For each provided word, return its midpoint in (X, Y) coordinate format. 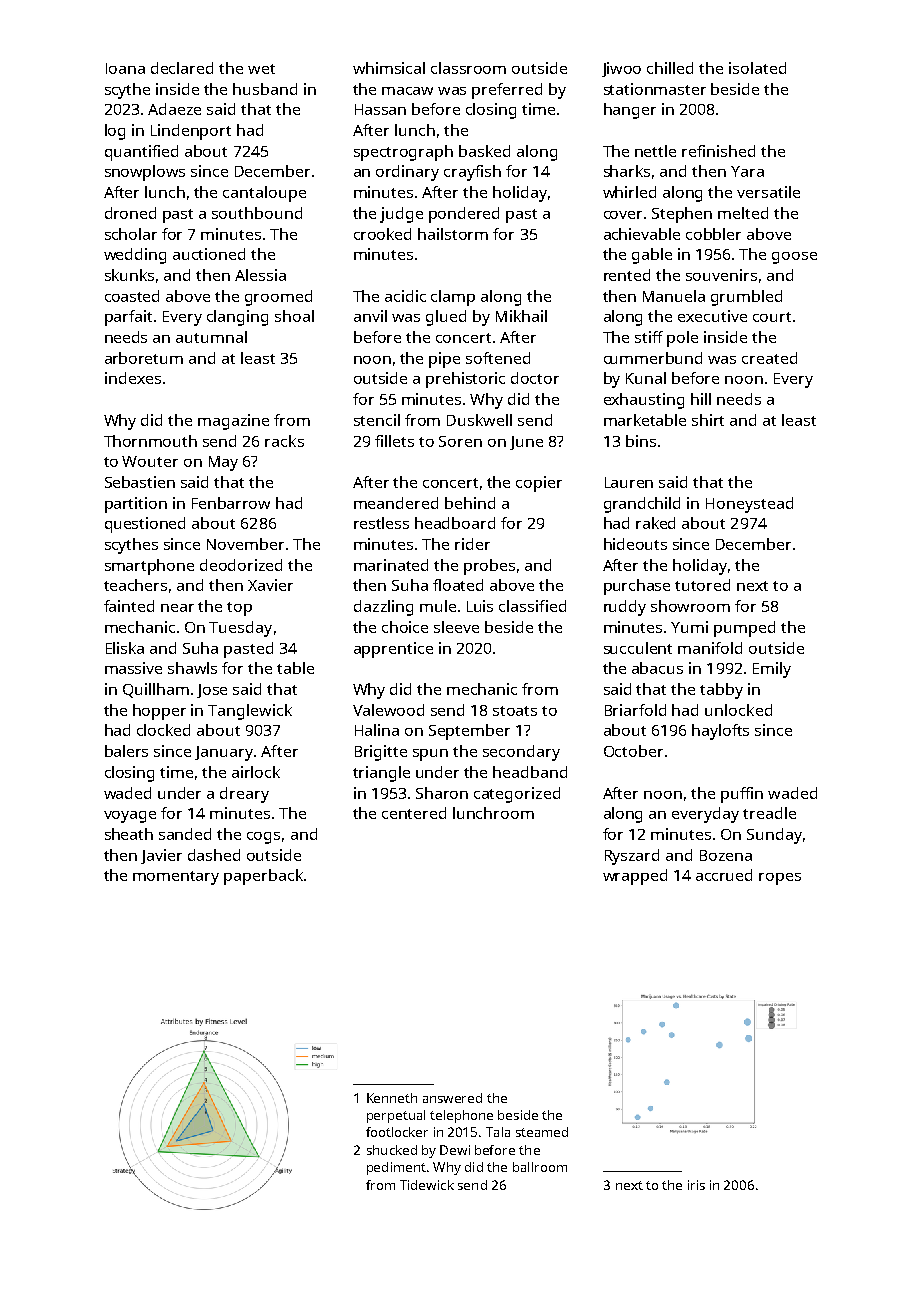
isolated (757, 68)
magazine (233, 422)
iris (696, 1185)
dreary (244, 795)
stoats (515, 711)
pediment (396, 1168)
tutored (702, 585)
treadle (769, 813)
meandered (396, 503)
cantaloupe (264, 194)
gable (652, 256)
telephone (461, 1116)
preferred (507, 91)
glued (446, 318)
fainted (129, 606)
